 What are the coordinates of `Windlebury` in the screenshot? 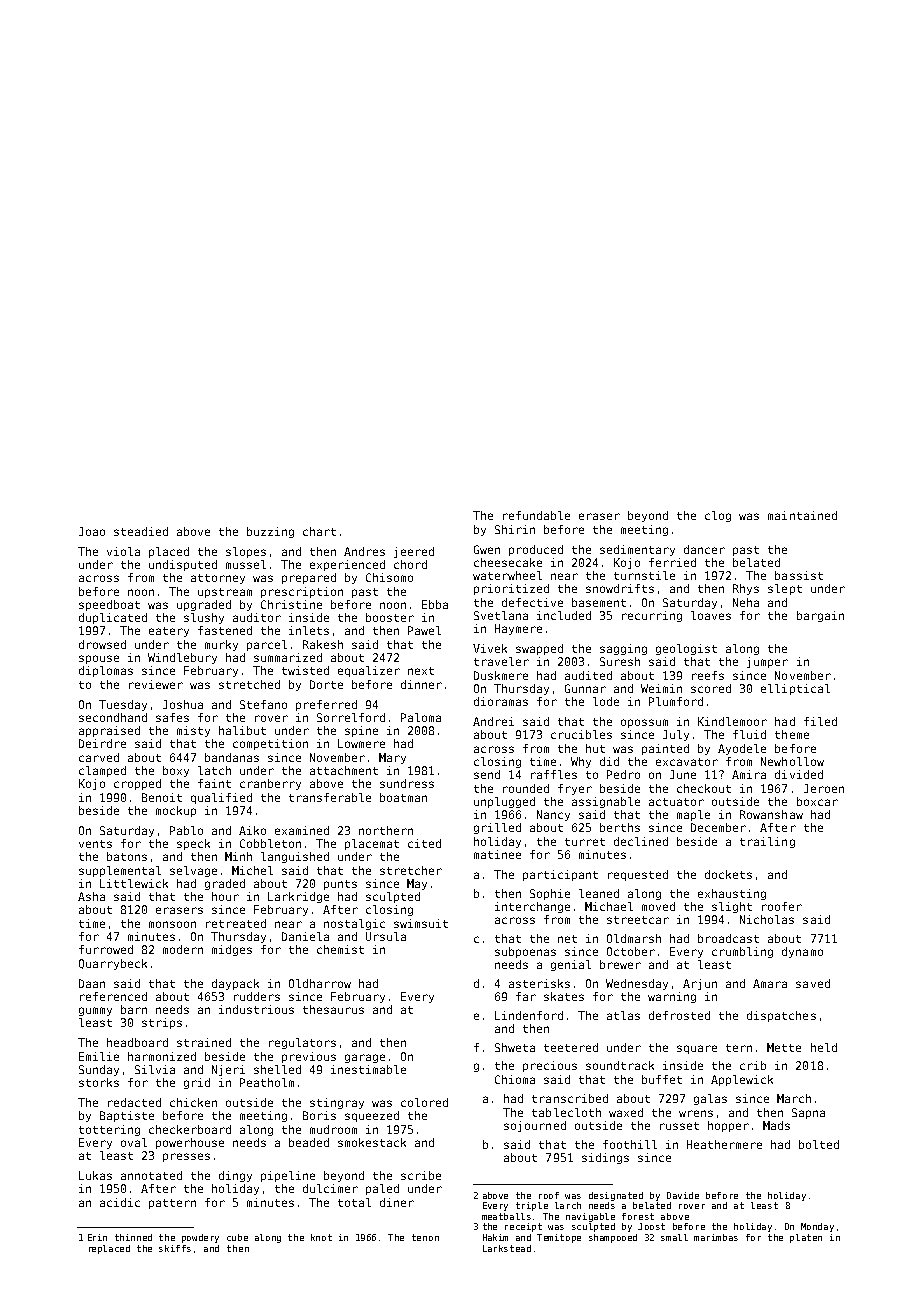 It's located at (182, 658).
